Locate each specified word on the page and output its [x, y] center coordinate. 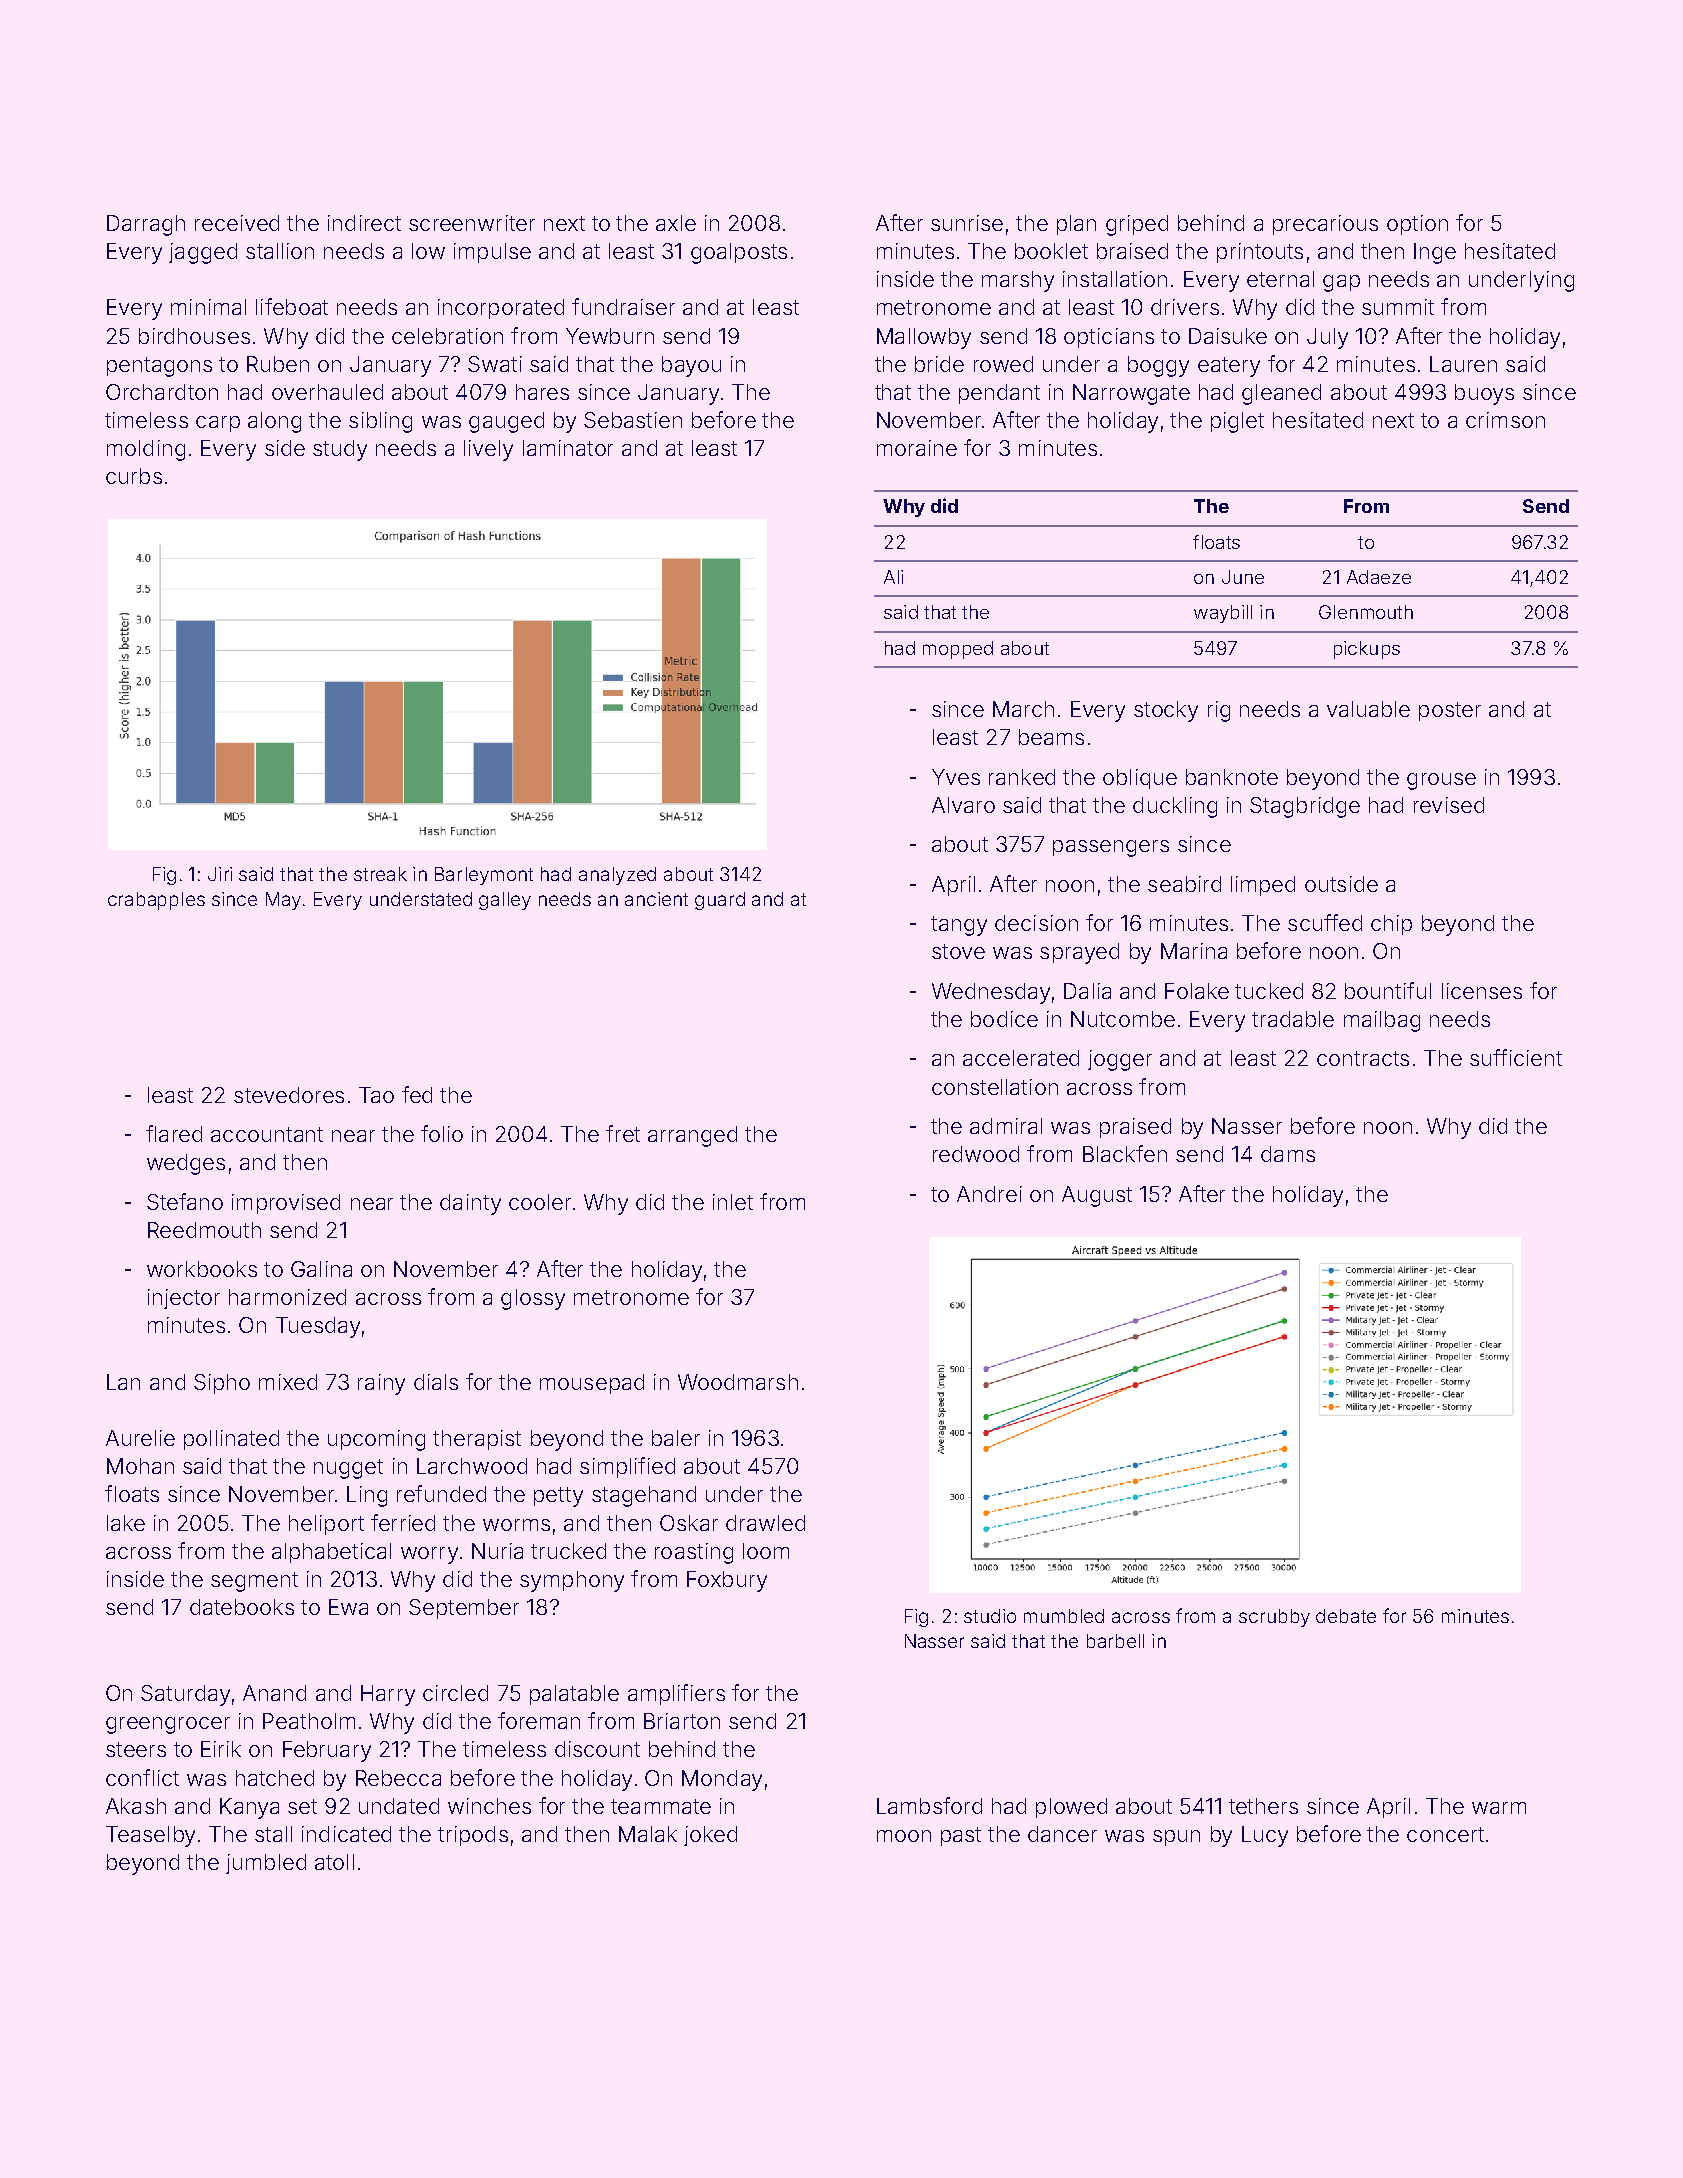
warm [1499, 1808]
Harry [388, 1695]
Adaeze [1379, 577]
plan [1076, 225]
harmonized [287, 1297]
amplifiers [676, 1694]
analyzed [617, 876]
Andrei [989, 1194]
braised [1132, 251]
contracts [1363, 1058]
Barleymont [484, 876]
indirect [364, 223]
